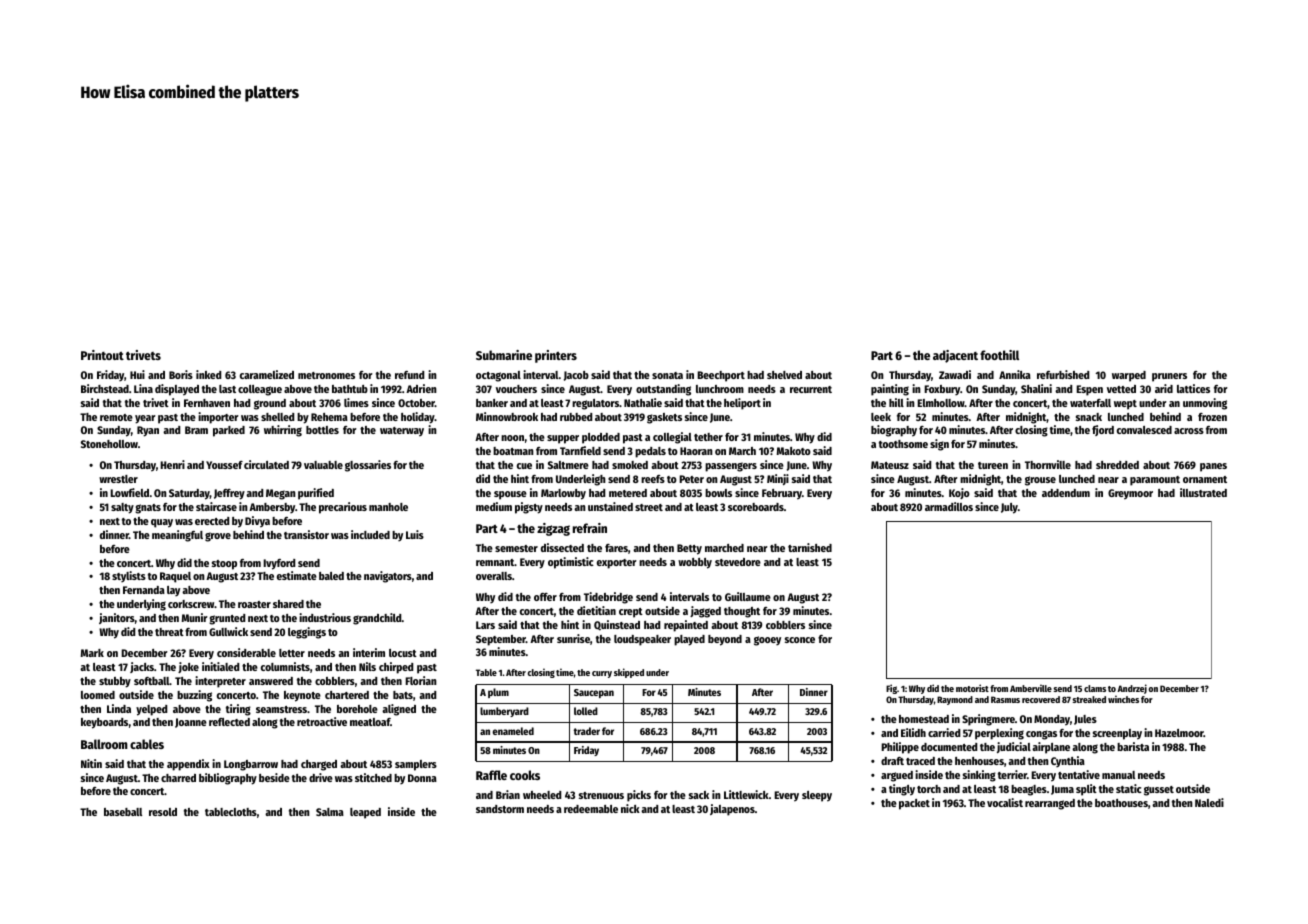 The image size is (1308, 924). What do you see at coordinates (421, 388) in the page?
I see `Adrien` at bounding box center [421, 388].
